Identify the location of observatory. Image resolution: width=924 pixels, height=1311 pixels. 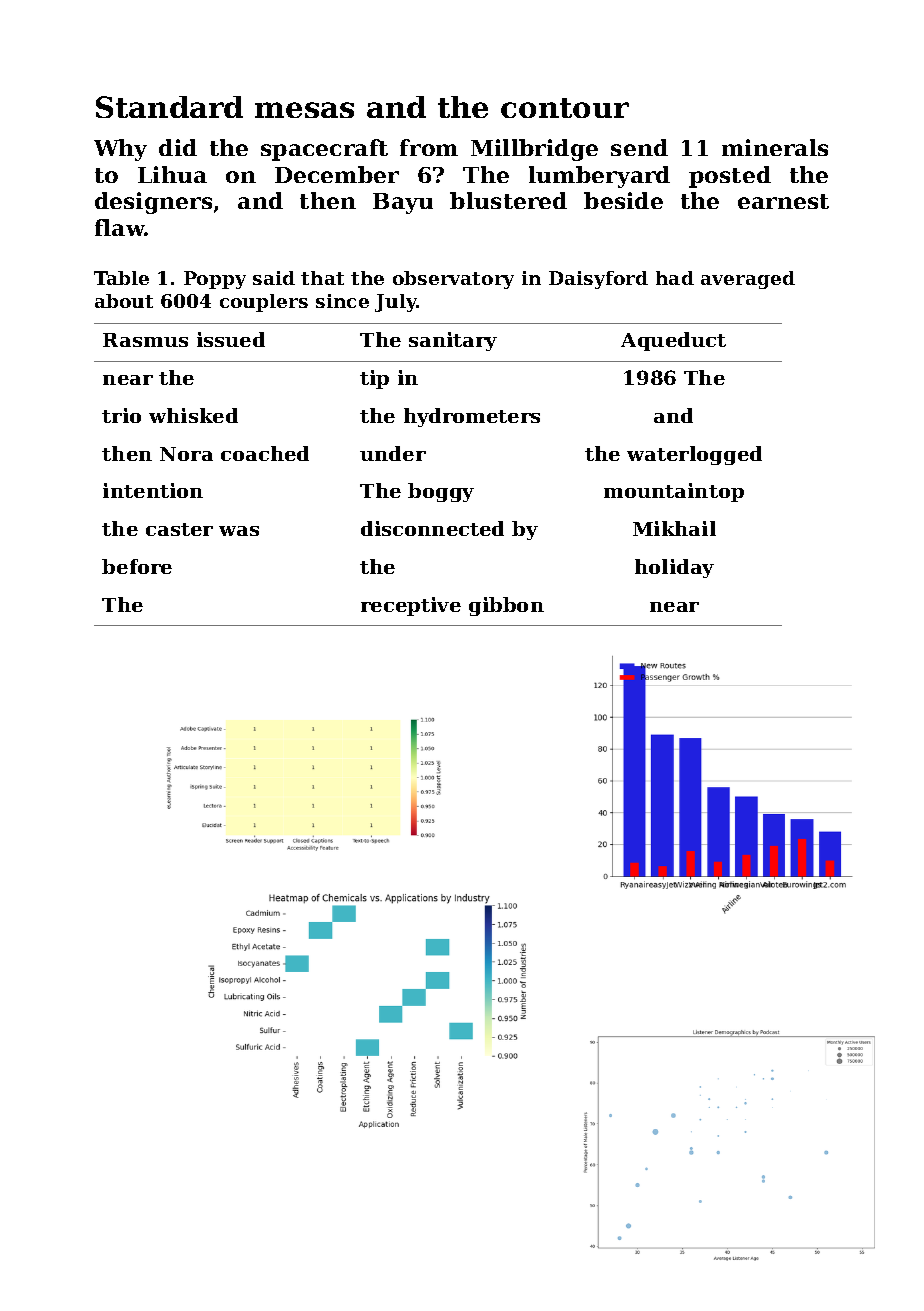
(453, 280).
